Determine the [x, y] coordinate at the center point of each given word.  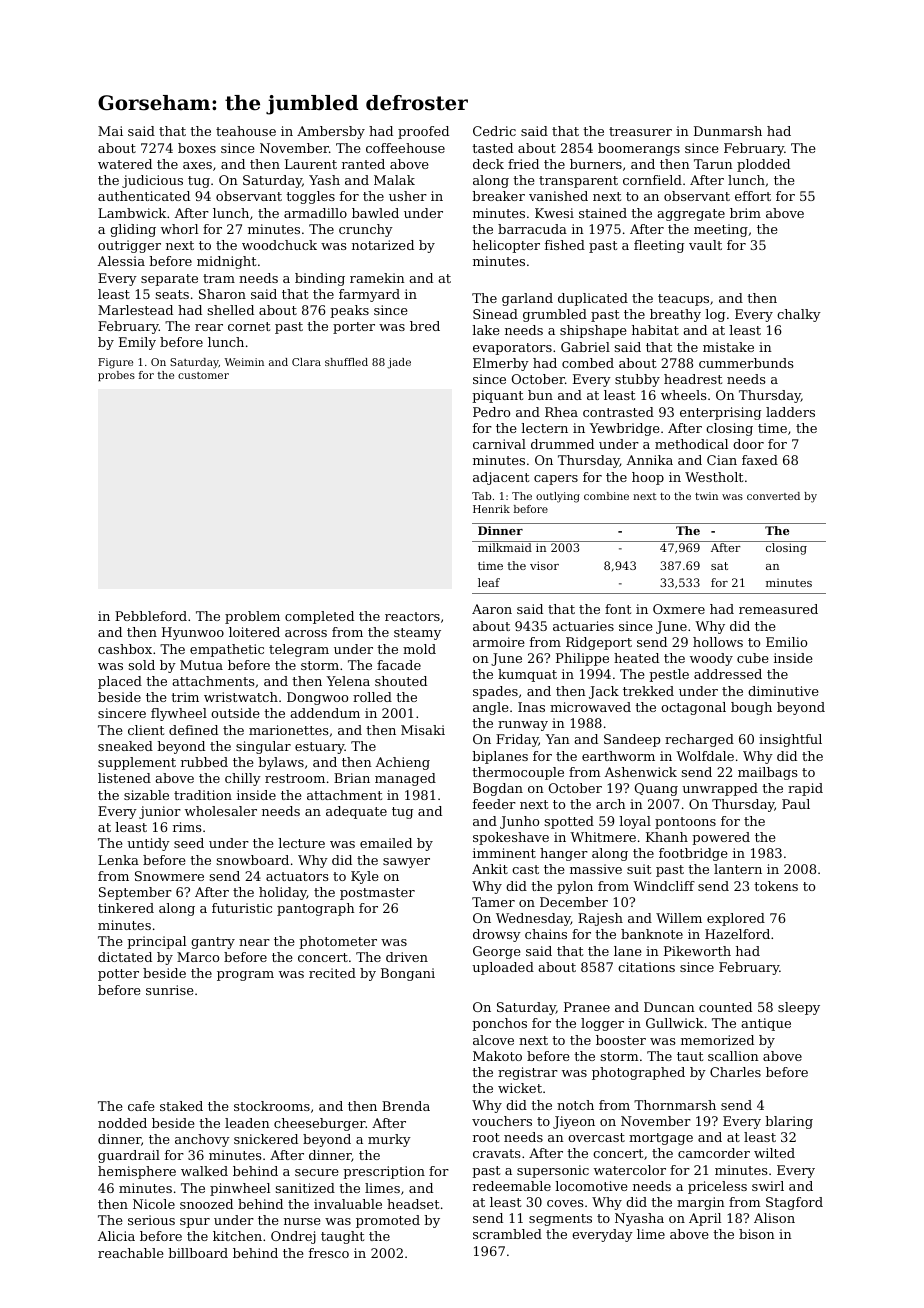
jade [399, 363]
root [486, 1137]
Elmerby [501, 364]
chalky [799, 315]
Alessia [121, 261]
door [748, 444]
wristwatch [241, 697]
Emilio [786, 642]
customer [203, 375]
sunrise [169, 990]
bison [757, 1234]
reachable [130, 1253]
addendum [325, 713]
